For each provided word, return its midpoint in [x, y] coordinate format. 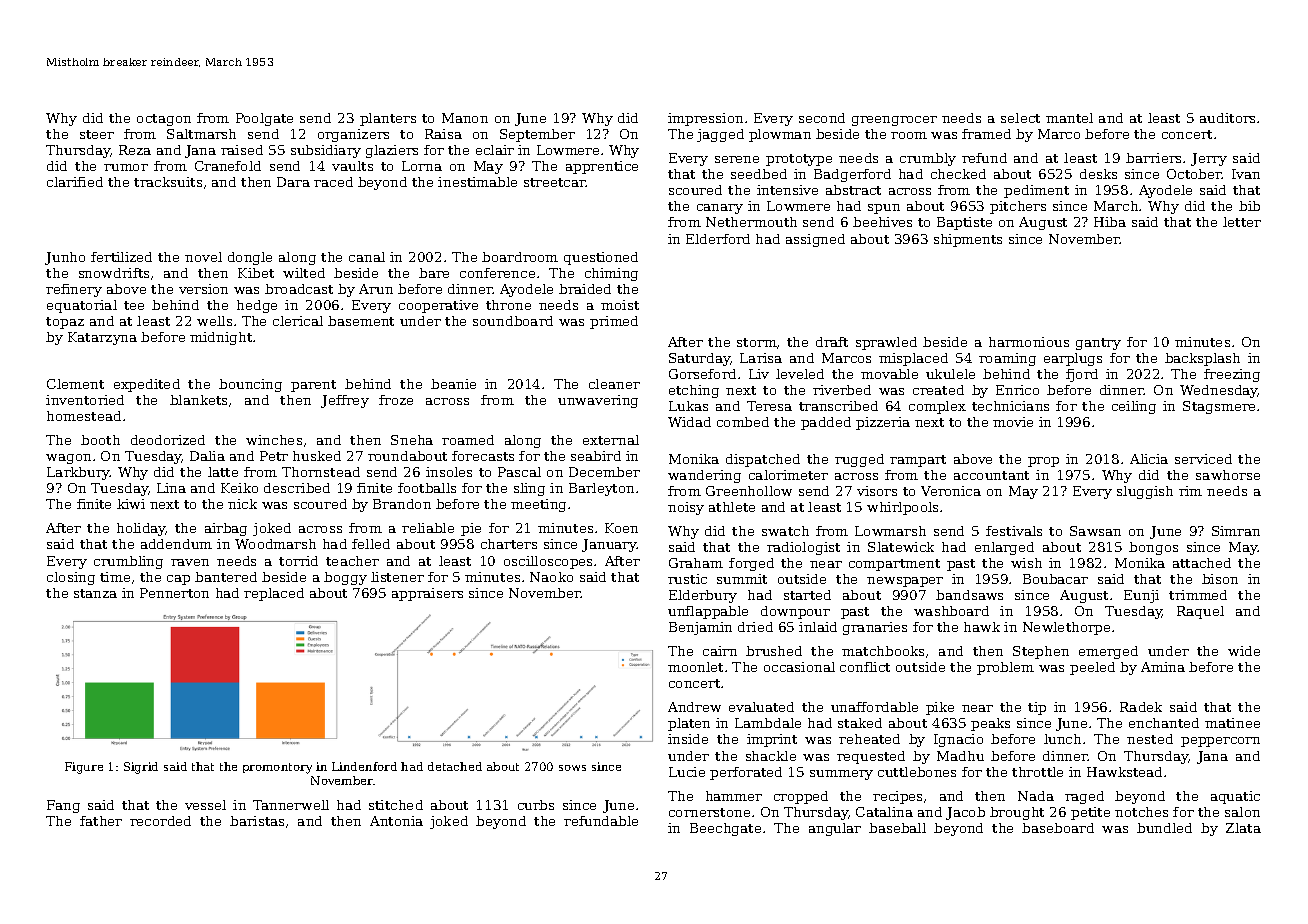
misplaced [913, 359]
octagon [164, 120]
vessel [205, 805]
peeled [1092, 668]
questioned [601, 258]
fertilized [121, 257]
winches [274, 440]
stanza [95, 593]
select [1020, 118]
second [822, 118]
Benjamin [700, 628]
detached [455, 766]
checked [958, 174]
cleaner [614, 384]
